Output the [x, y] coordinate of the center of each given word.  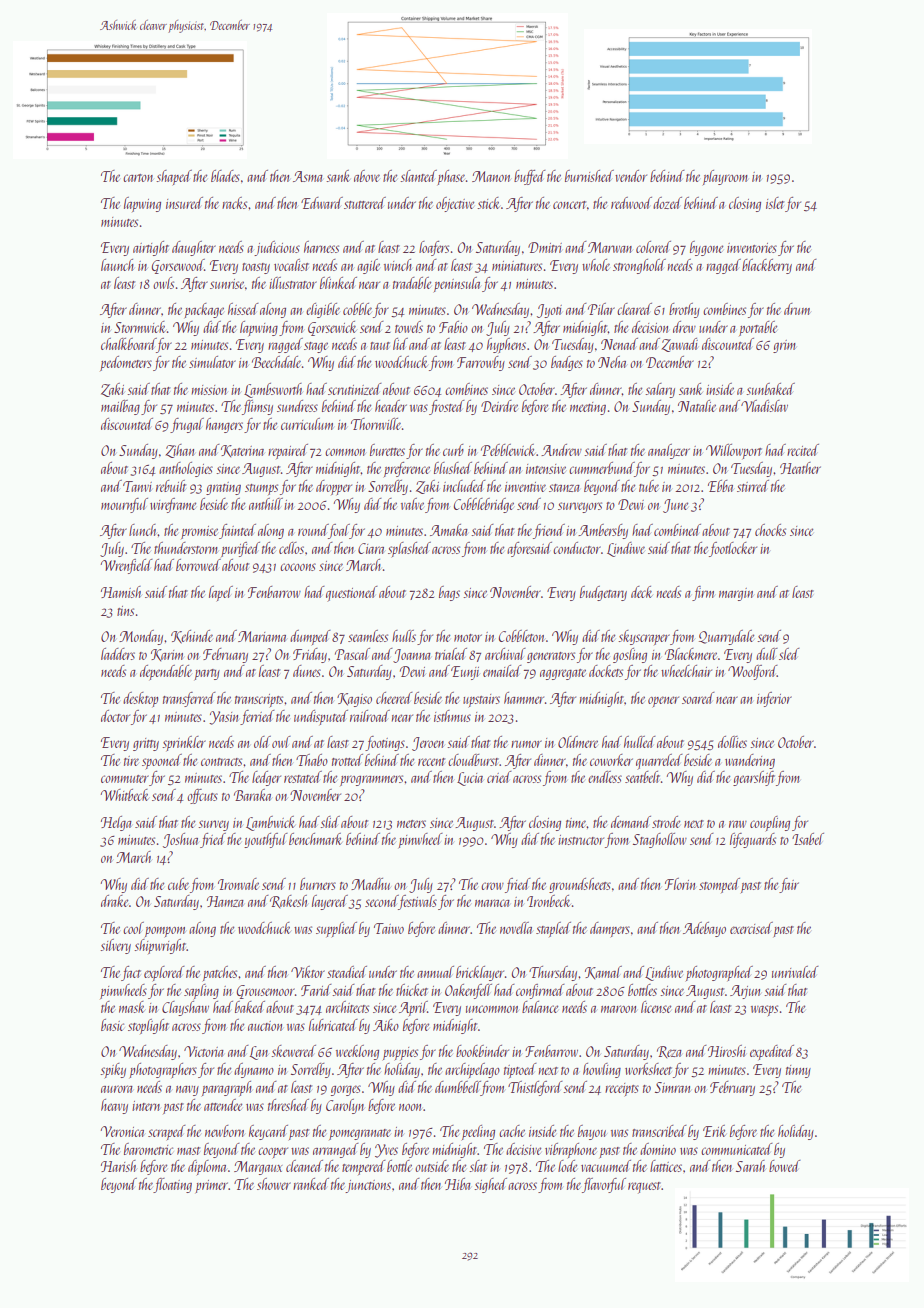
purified [240, 549]
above [367, 176]
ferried [258, 717]
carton [138, 178]
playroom [725, 178]
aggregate [563, 674]
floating [173, 1185]
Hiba [458, 1184]
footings [385, 743]
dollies [732, 742]
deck [642, 592]
